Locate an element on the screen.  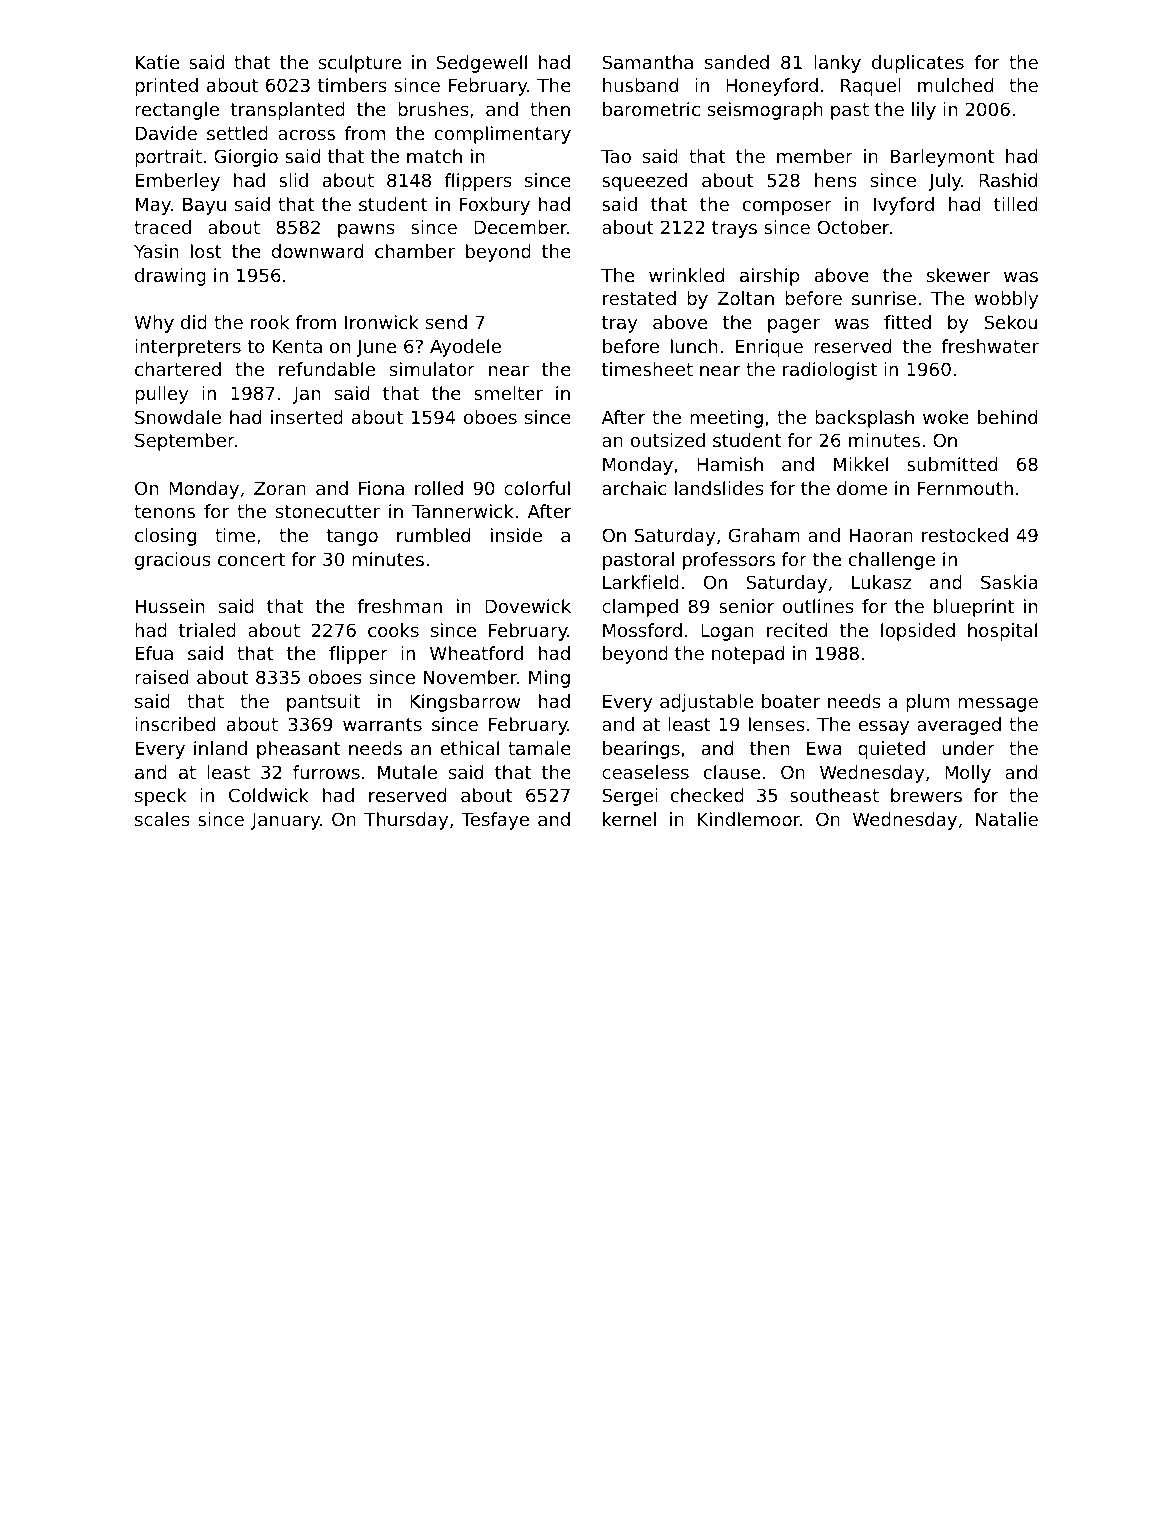
timbers is located at coordinates (352, 85).
